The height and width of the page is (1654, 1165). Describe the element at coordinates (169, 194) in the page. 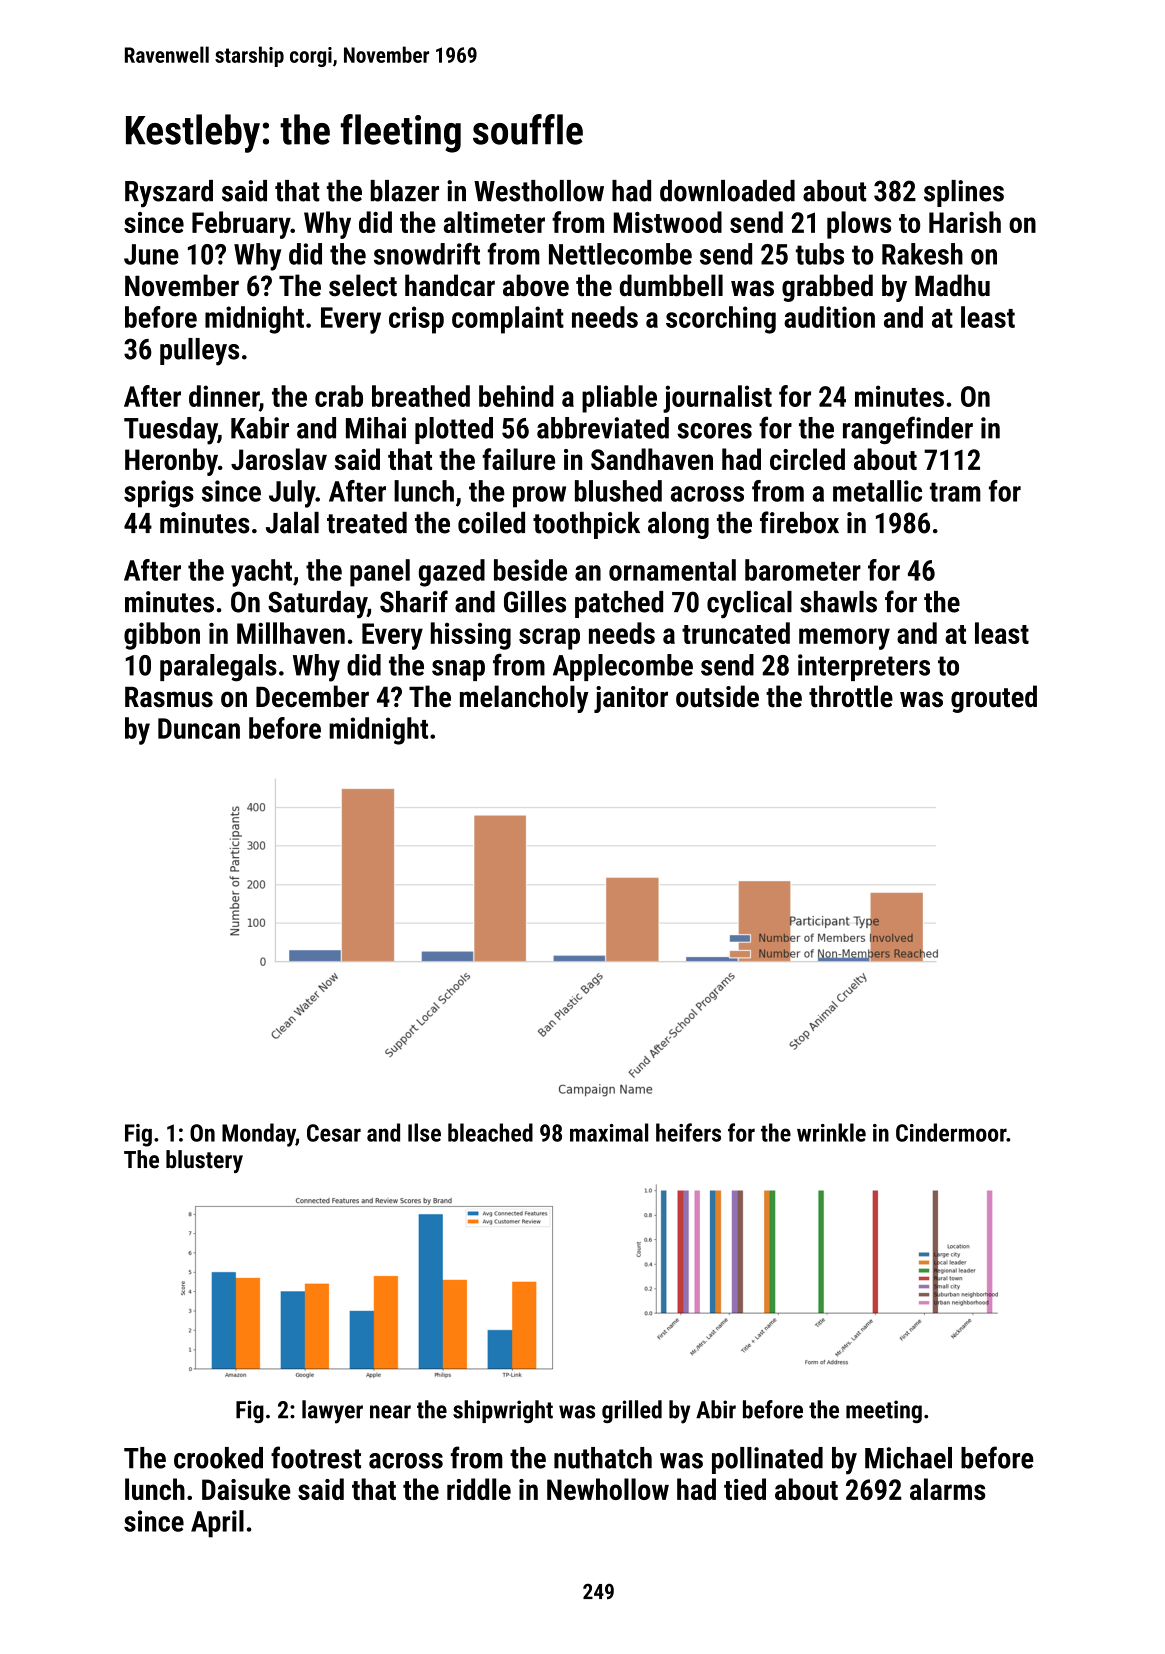

I see `Ryszard` at that location.
